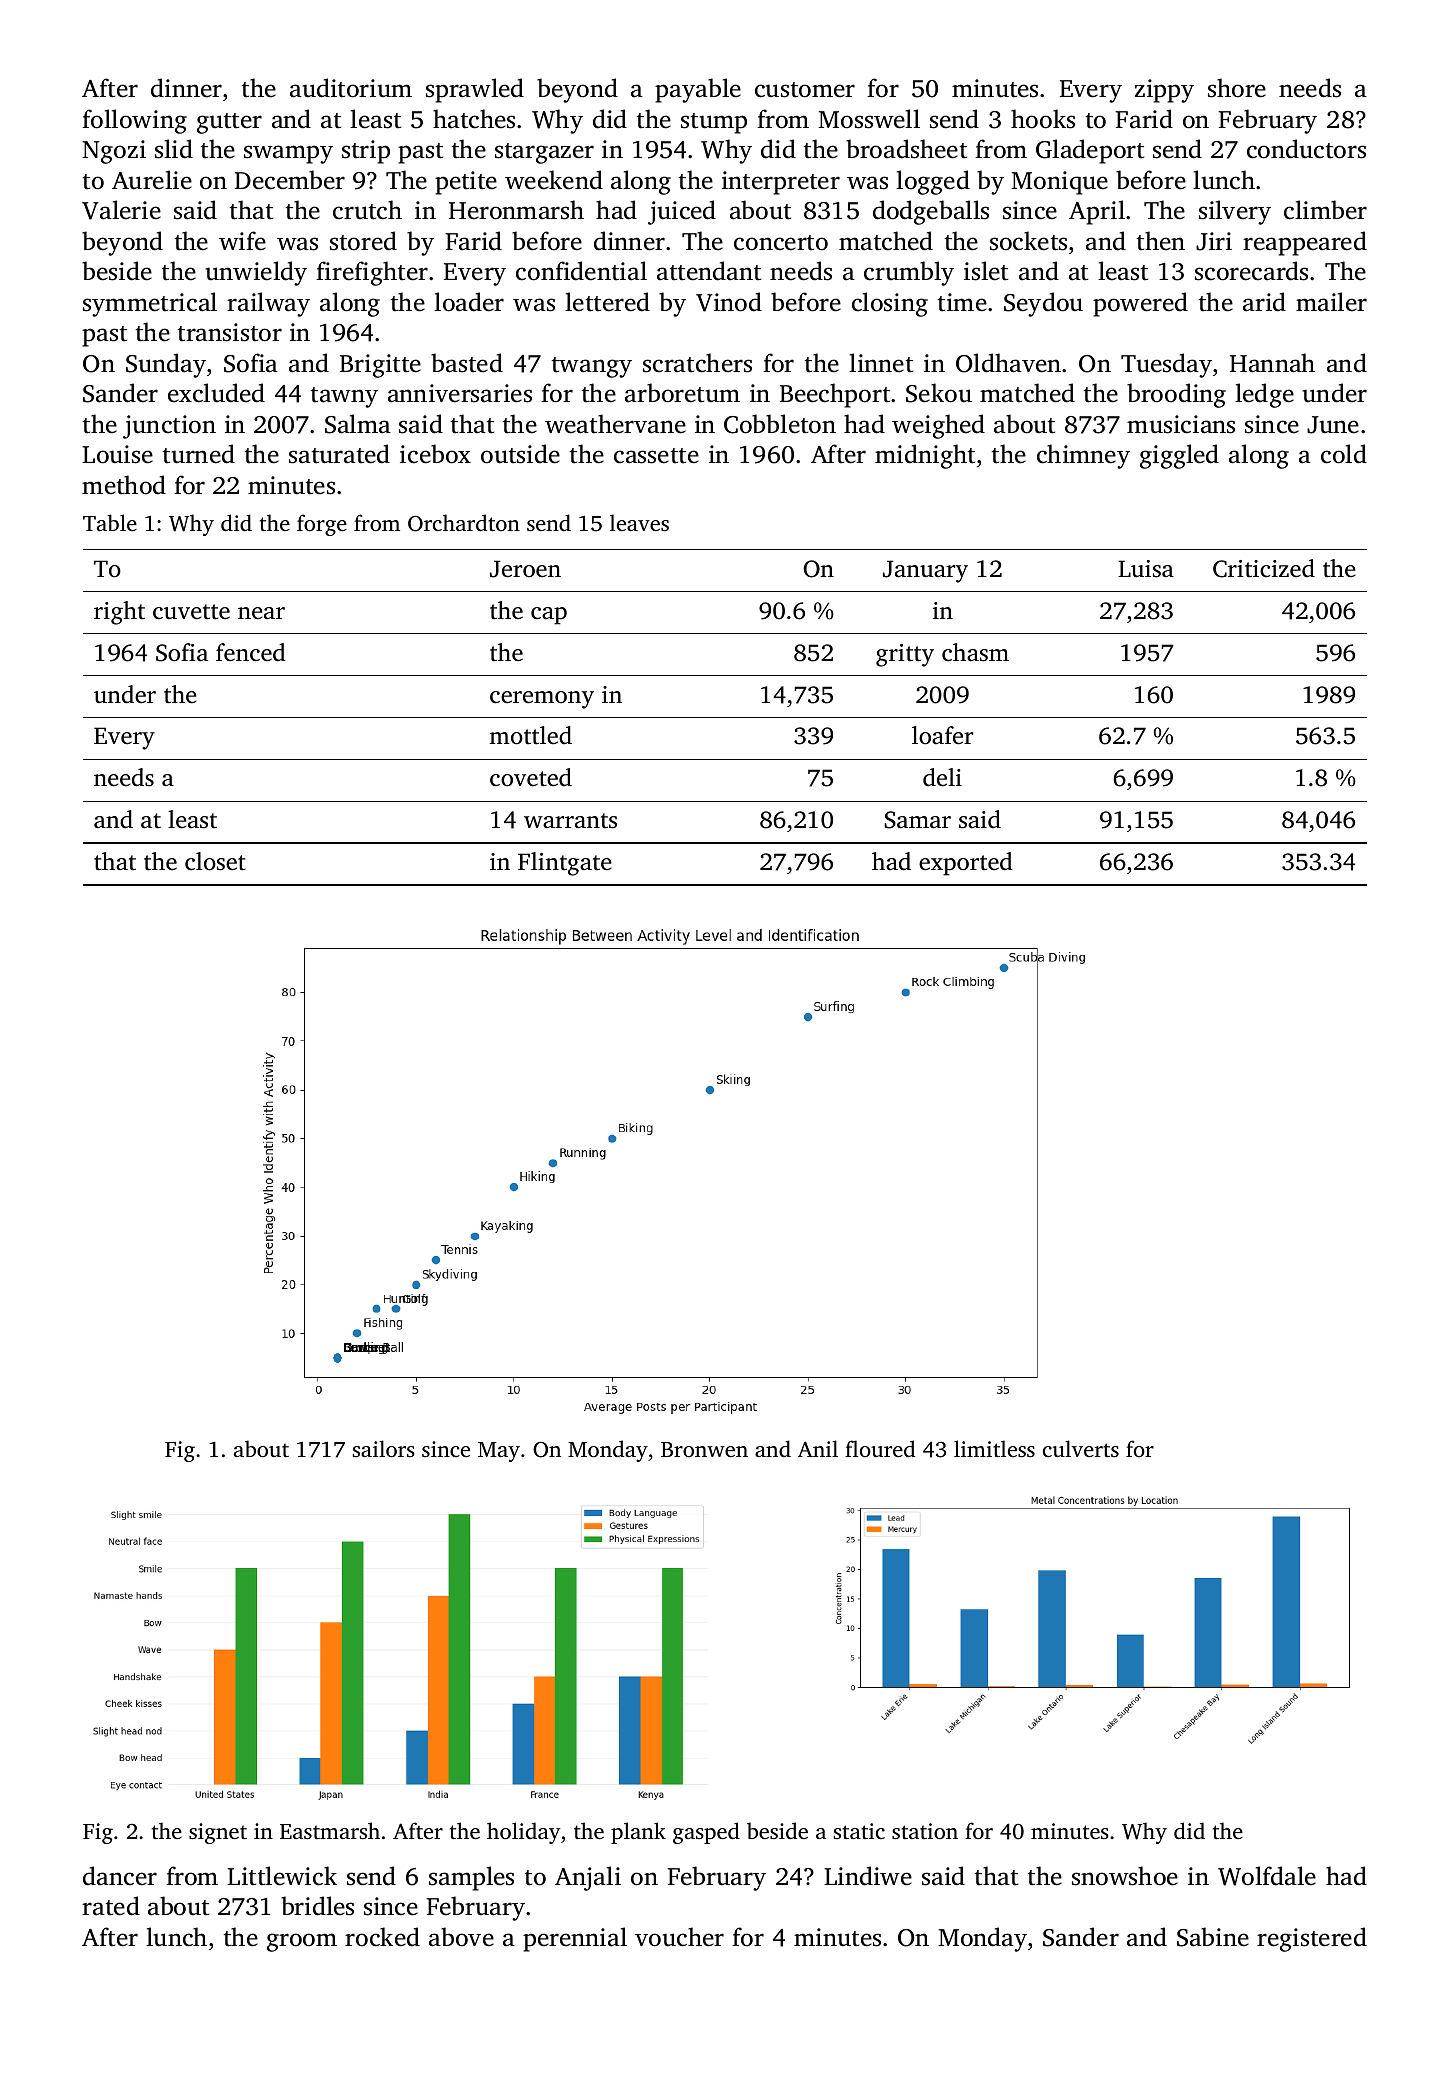 This screenshot has height=2100, width=1450. Describe the element at coordinates (475, 90) in the screenshot. I see `sprawled` at that location.
